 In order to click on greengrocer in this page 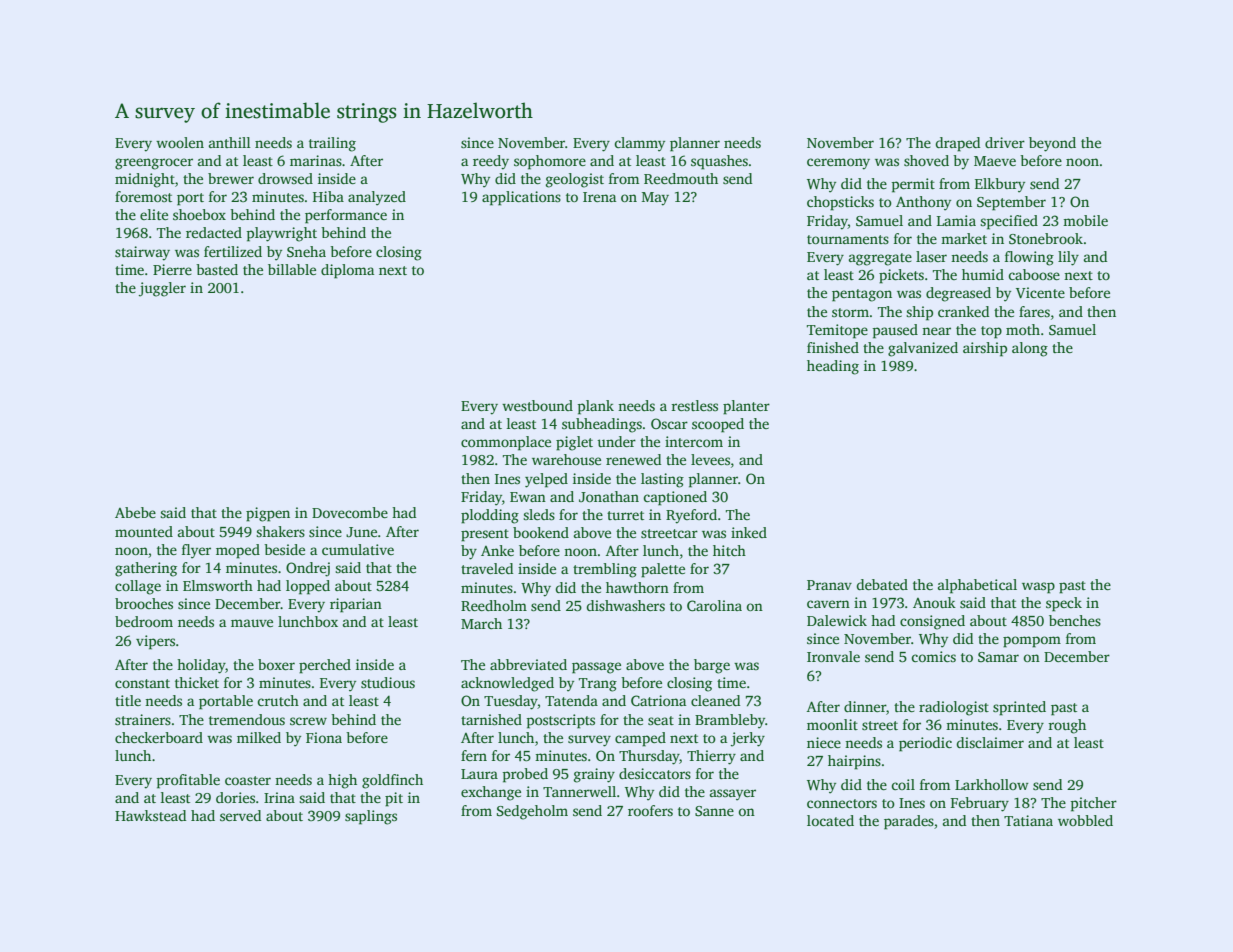, I will do `click(154, 164)`.
